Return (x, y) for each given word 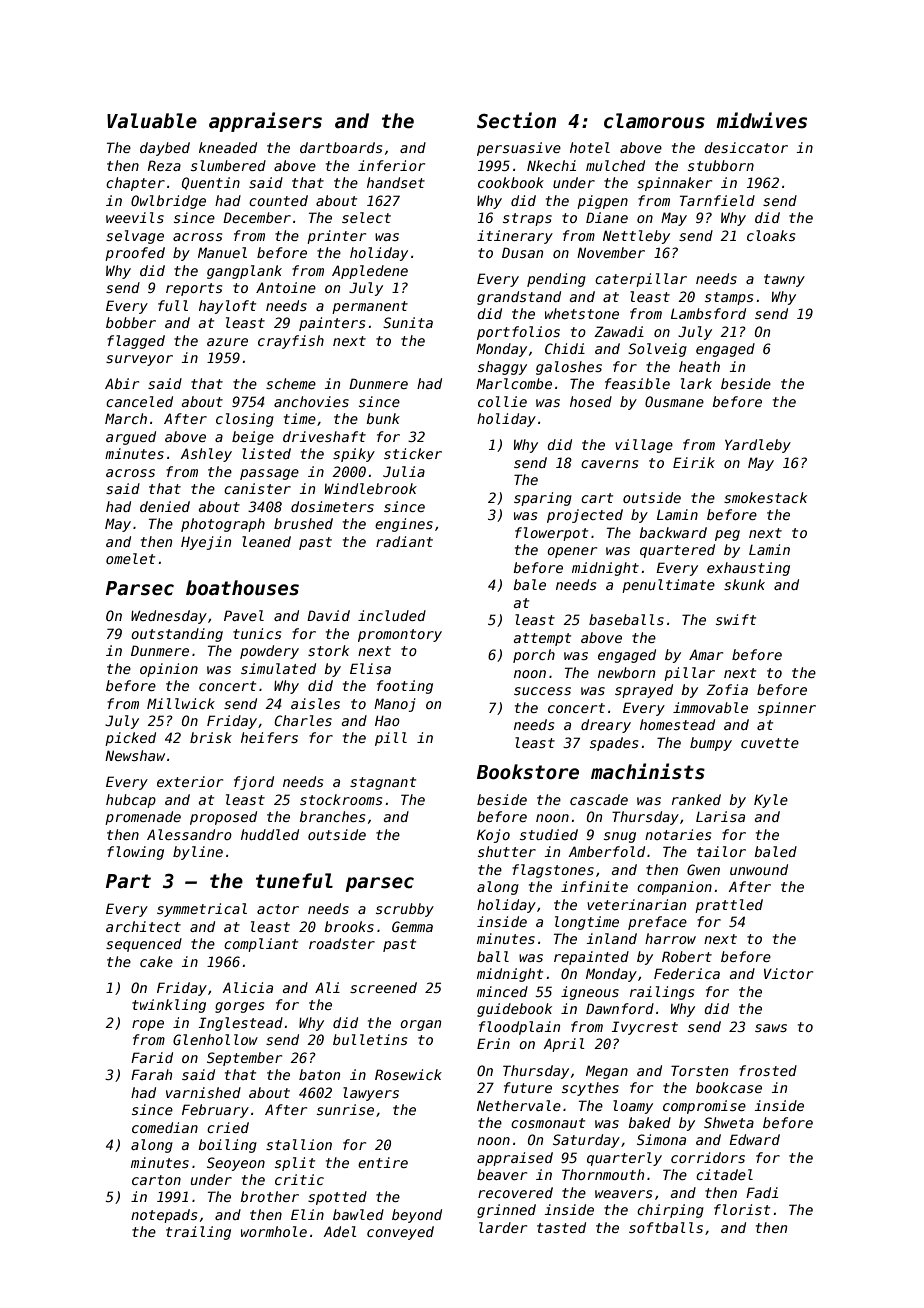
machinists (648, 771)
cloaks (771, 235)
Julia (404, 471)
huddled (270, 834)
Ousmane (674, 401)
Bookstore (528, 772)
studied (549, 834)
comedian (165, 1127)
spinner (787, 709)
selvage (135, 237)
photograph (223, 525)
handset (396, 182)
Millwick (181, 703)
